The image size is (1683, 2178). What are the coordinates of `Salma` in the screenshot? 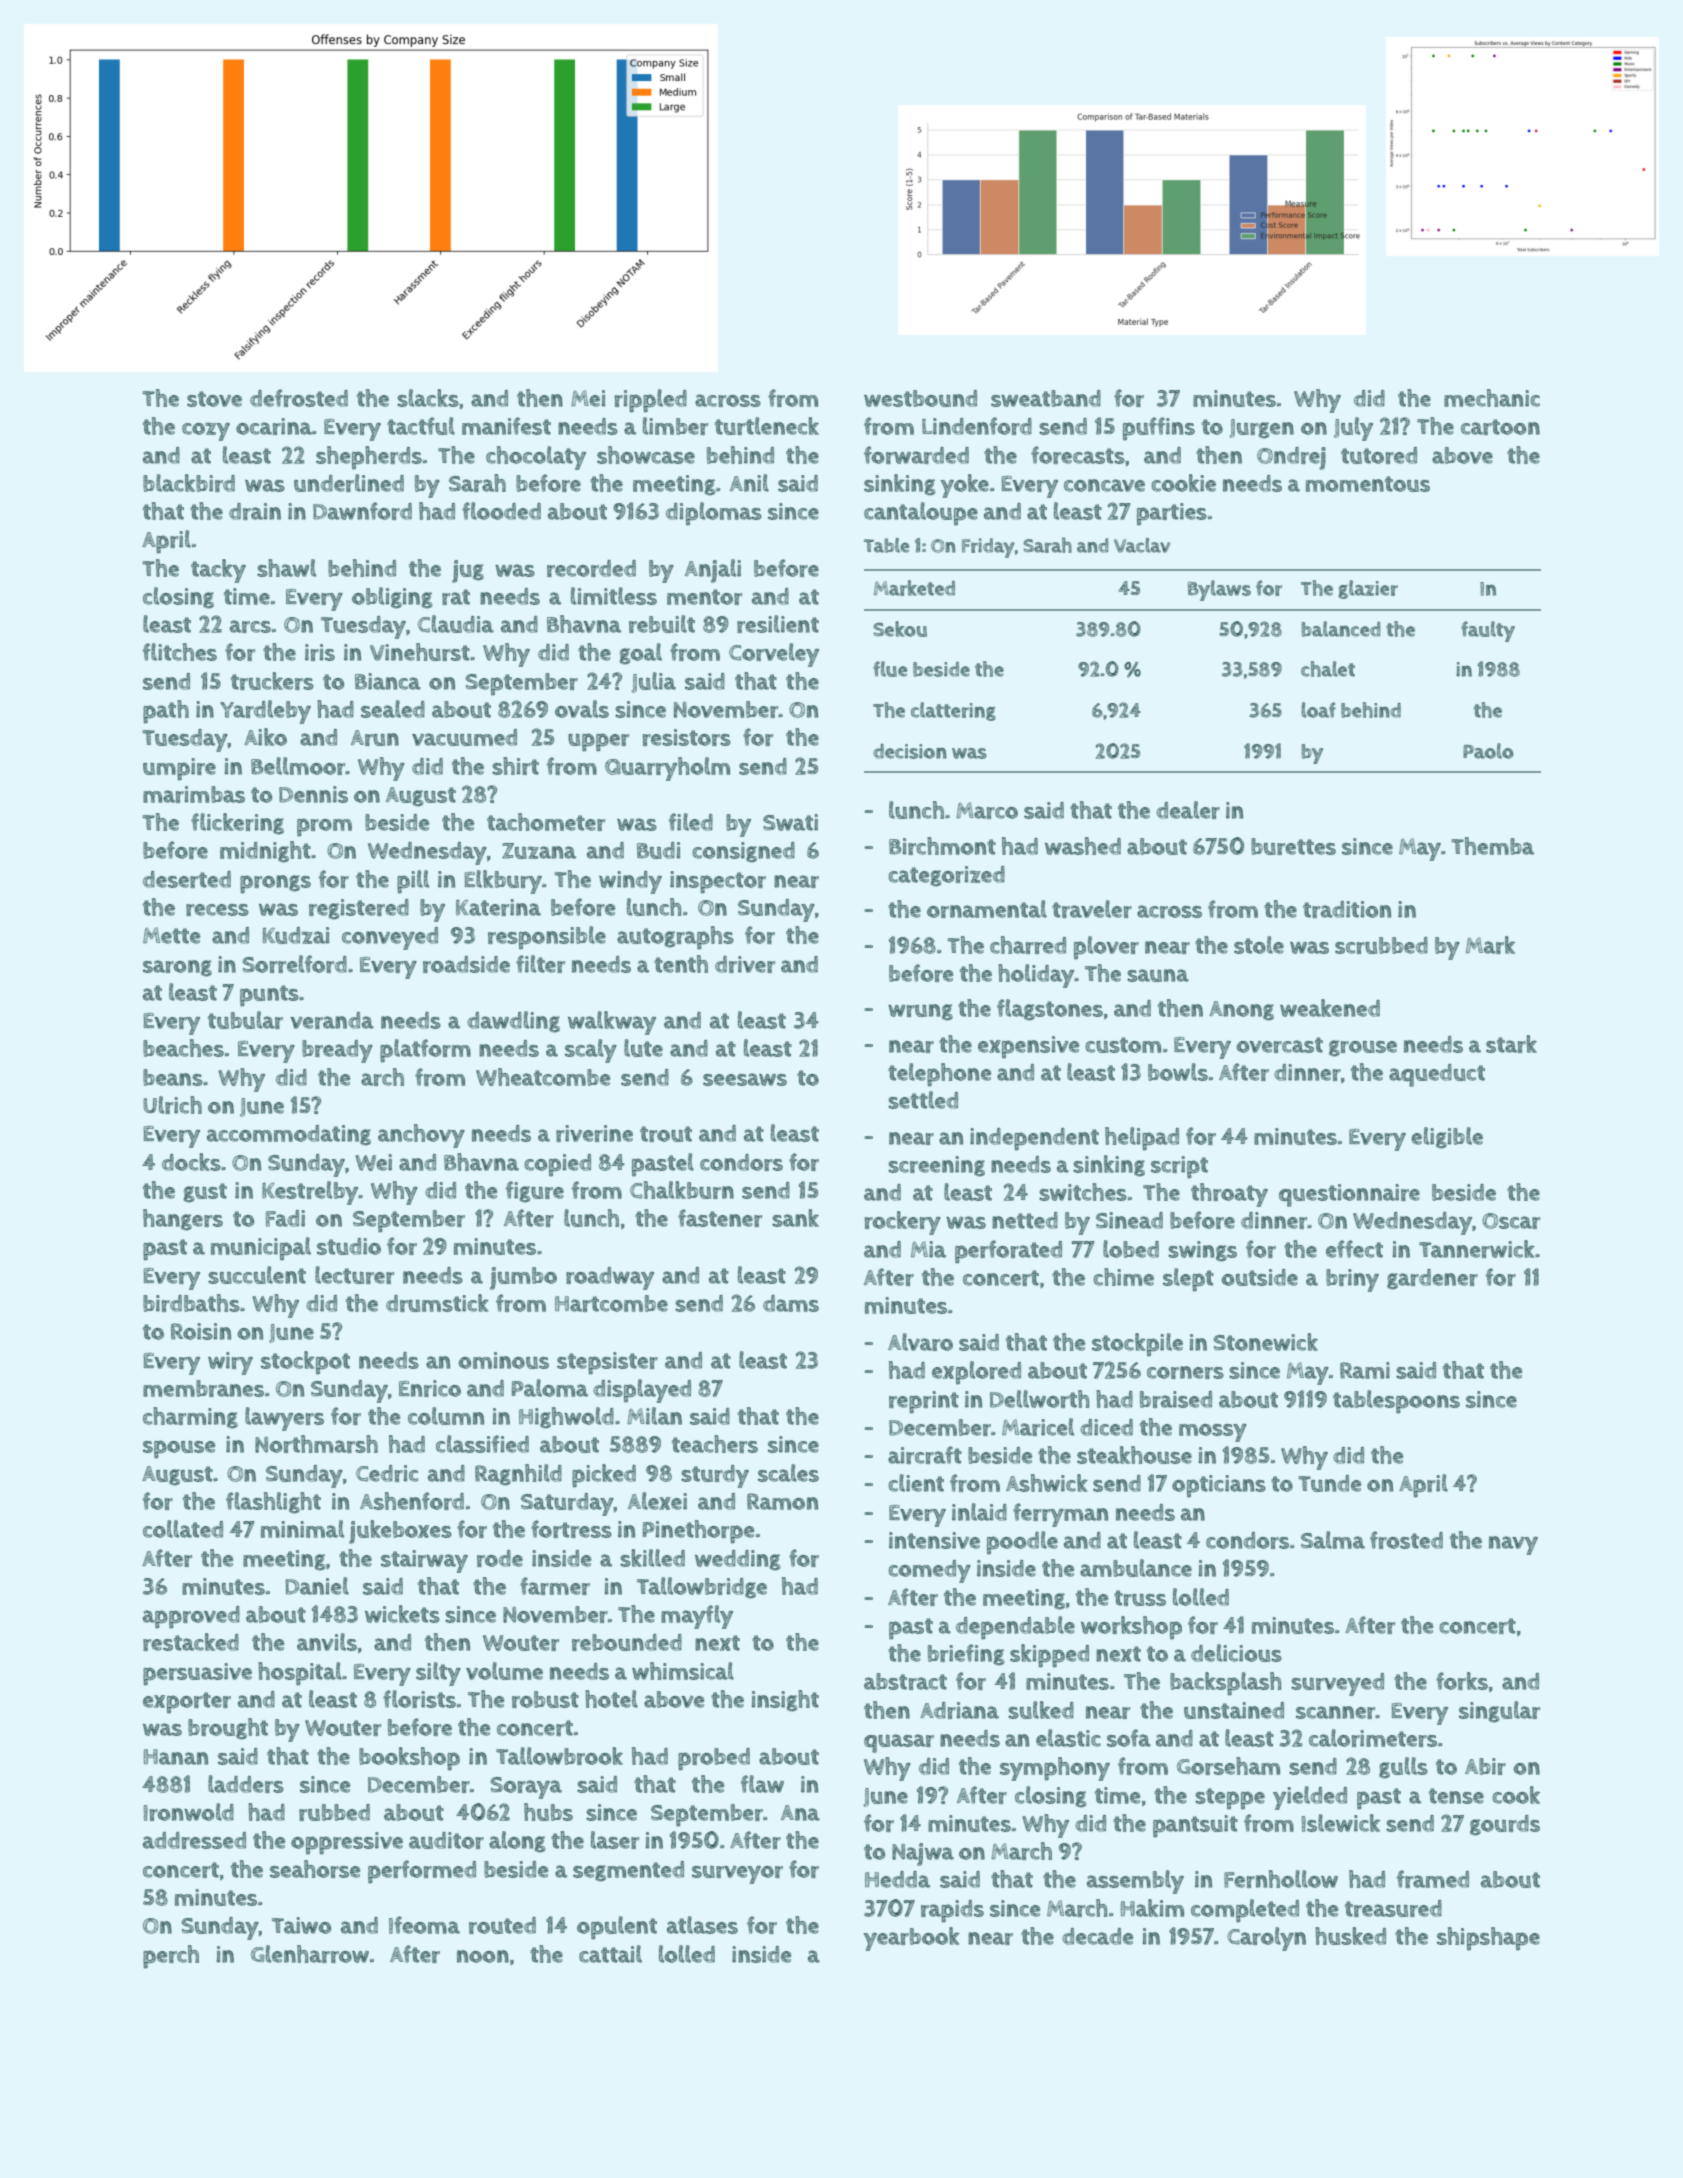 It's located at (1333, 1540).
